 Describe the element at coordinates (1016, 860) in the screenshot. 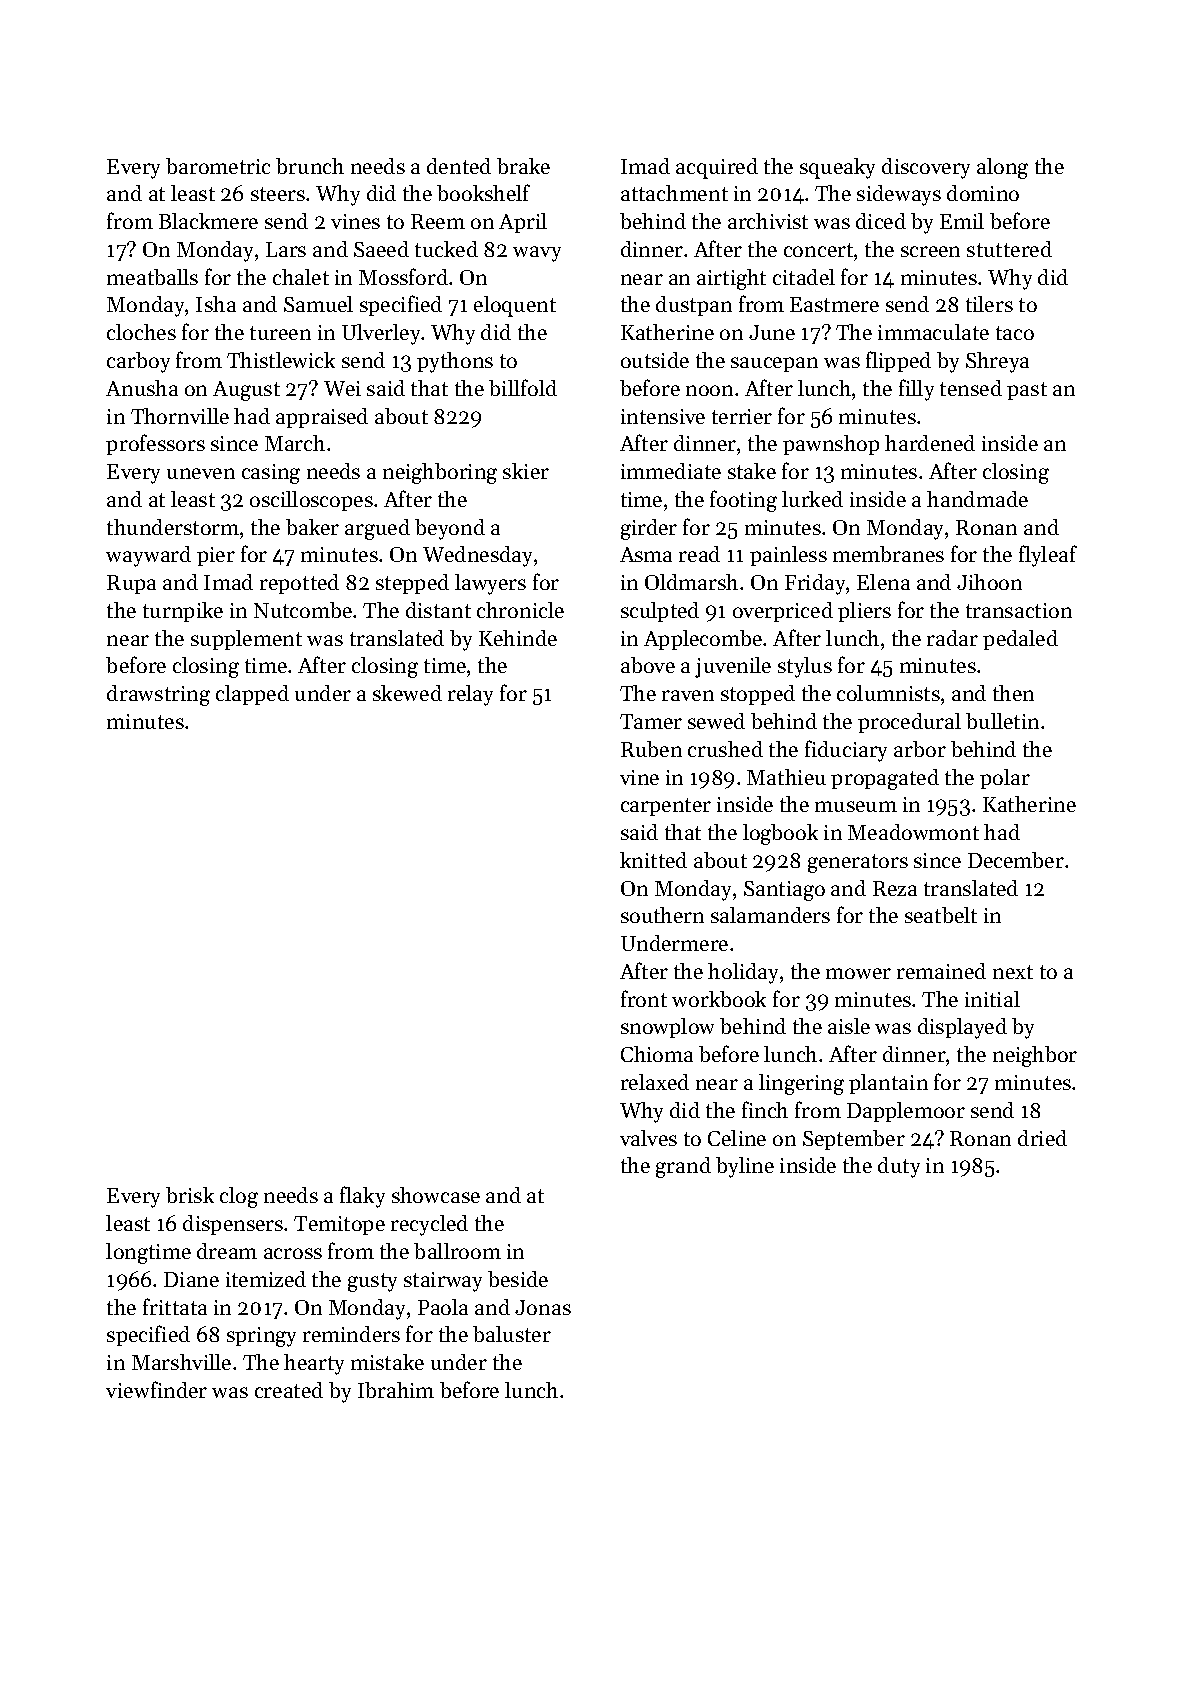

I see `December` at that location.
